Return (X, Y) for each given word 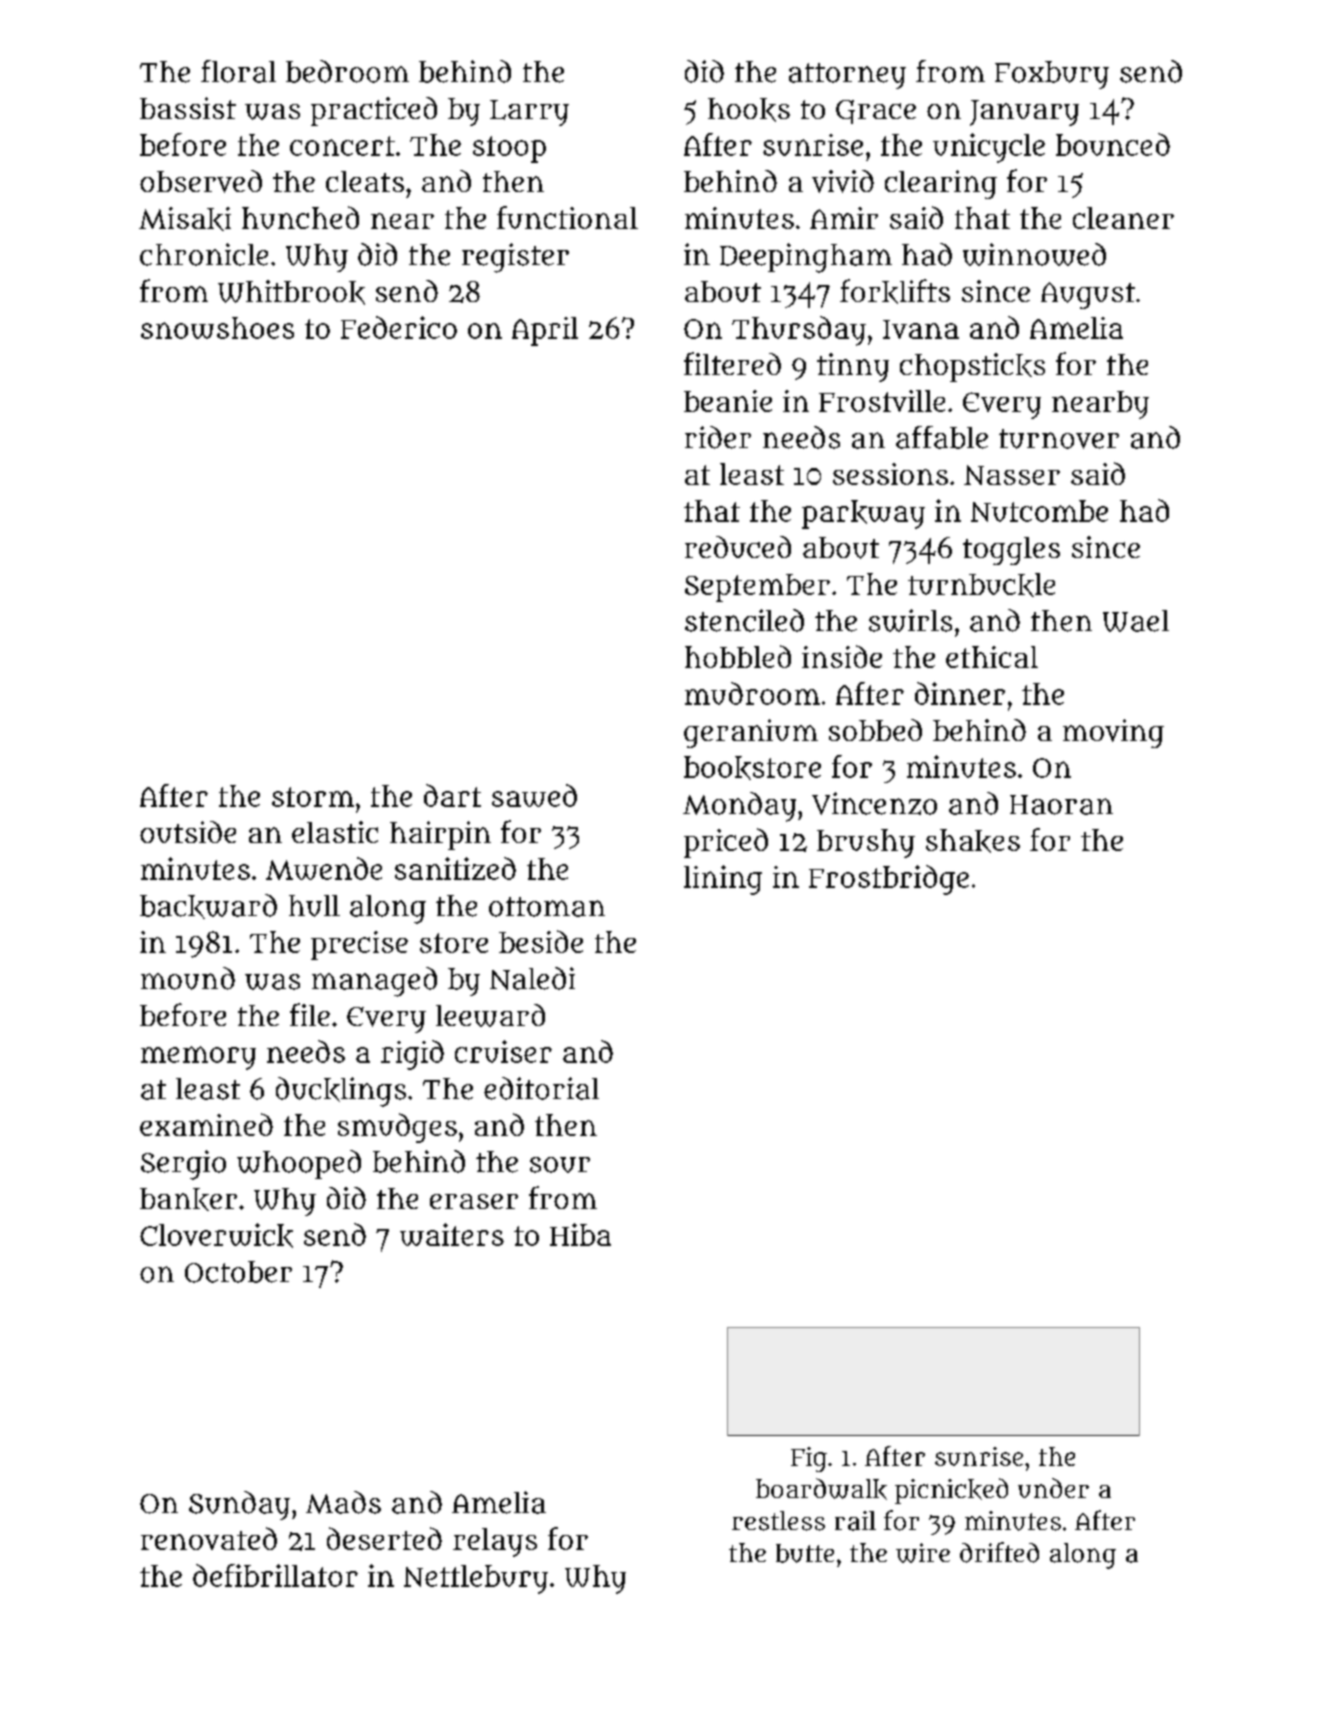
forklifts (895, 291)
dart (452, 795)
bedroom (347, 71)
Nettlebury (476, 1579)
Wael (1136, 621)
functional (567, 217)
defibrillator (275, 1575)
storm (313, 797)
